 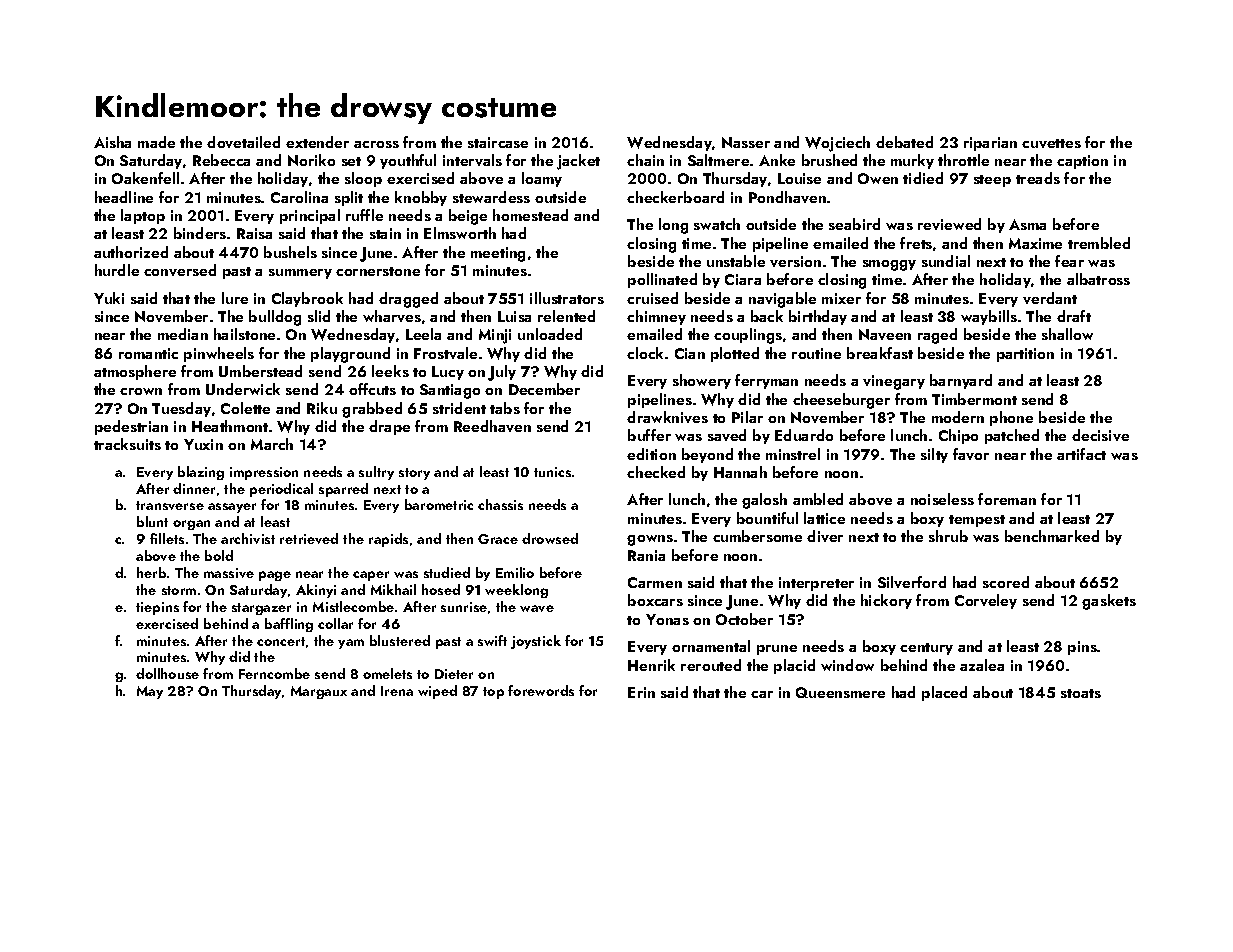 What do you see at coordinates (243, 142) in the screenshot?
I see `dovetailed` at bounding box center [243, 142].
